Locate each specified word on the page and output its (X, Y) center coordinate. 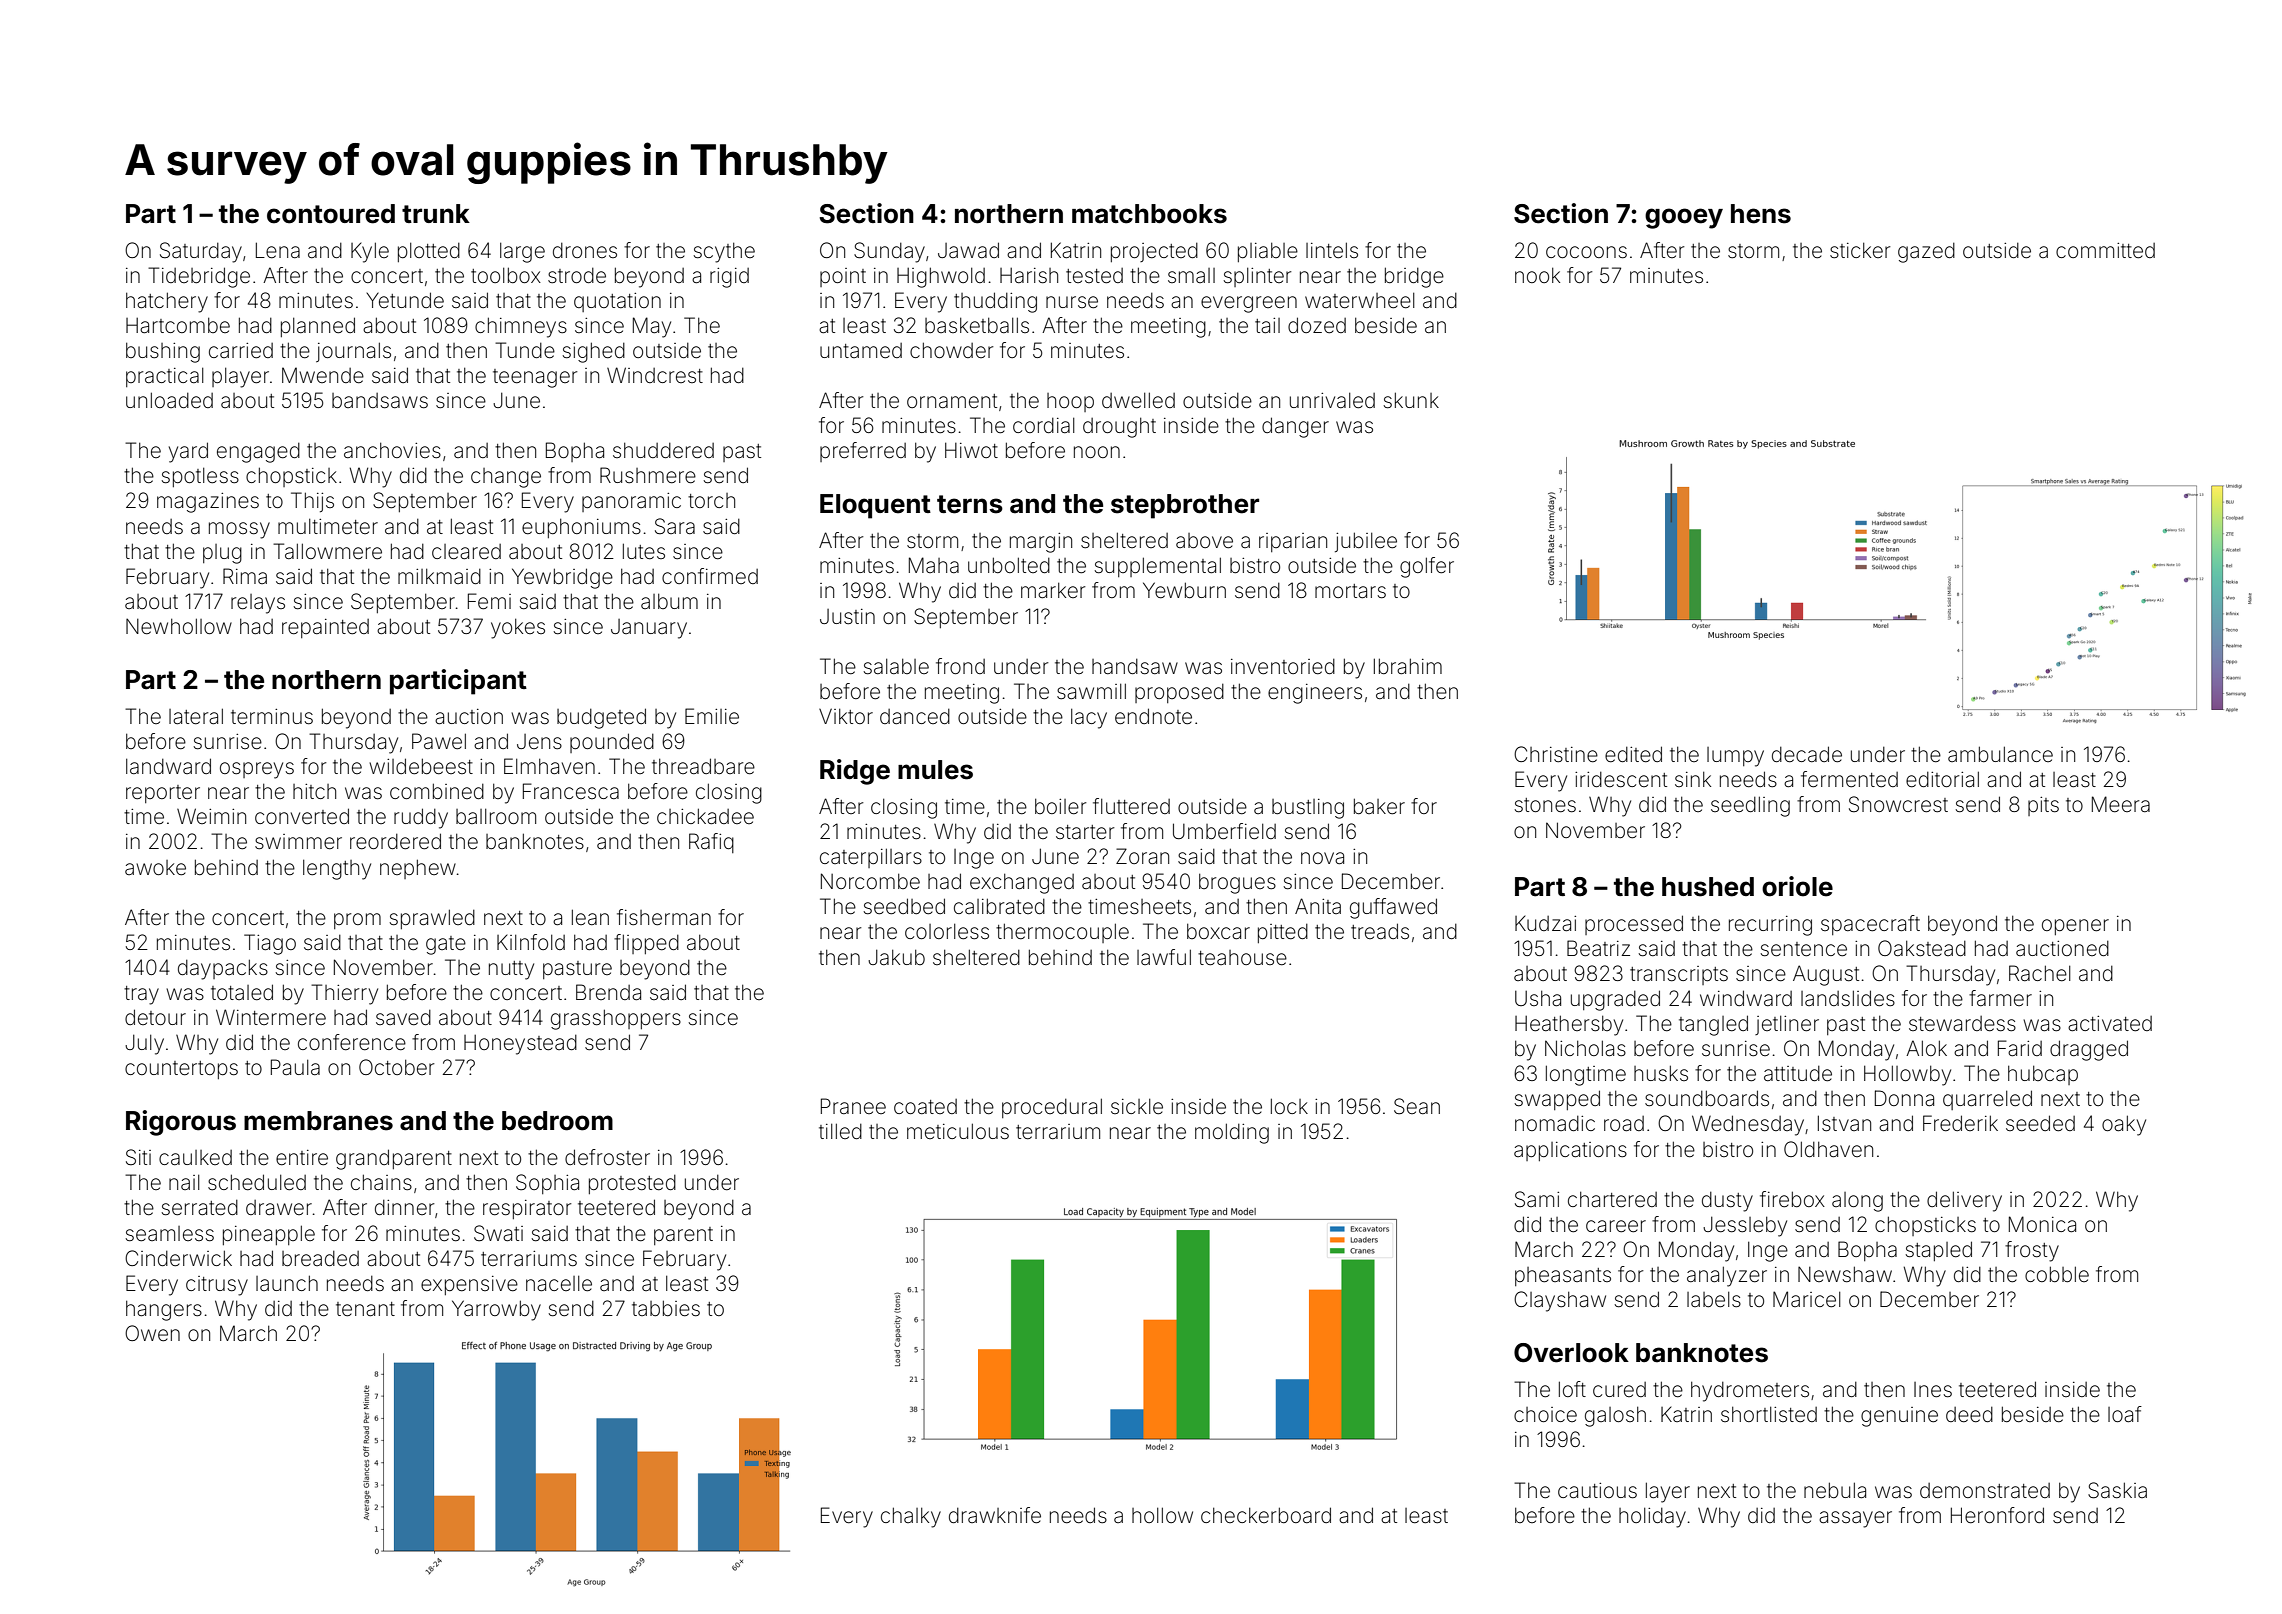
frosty (2032, 1251)
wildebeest (421, 766)
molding (1232, 1133)
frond (960, 666)
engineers (1315, 694)
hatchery (167, 302)
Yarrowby (496, 1310)
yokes (518, 628)
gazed (1926, 253)
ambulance (2000, 754)
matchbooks (1149, 214)
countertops (181, 1070)
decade (1807, 754)
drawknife (995, 1515)
